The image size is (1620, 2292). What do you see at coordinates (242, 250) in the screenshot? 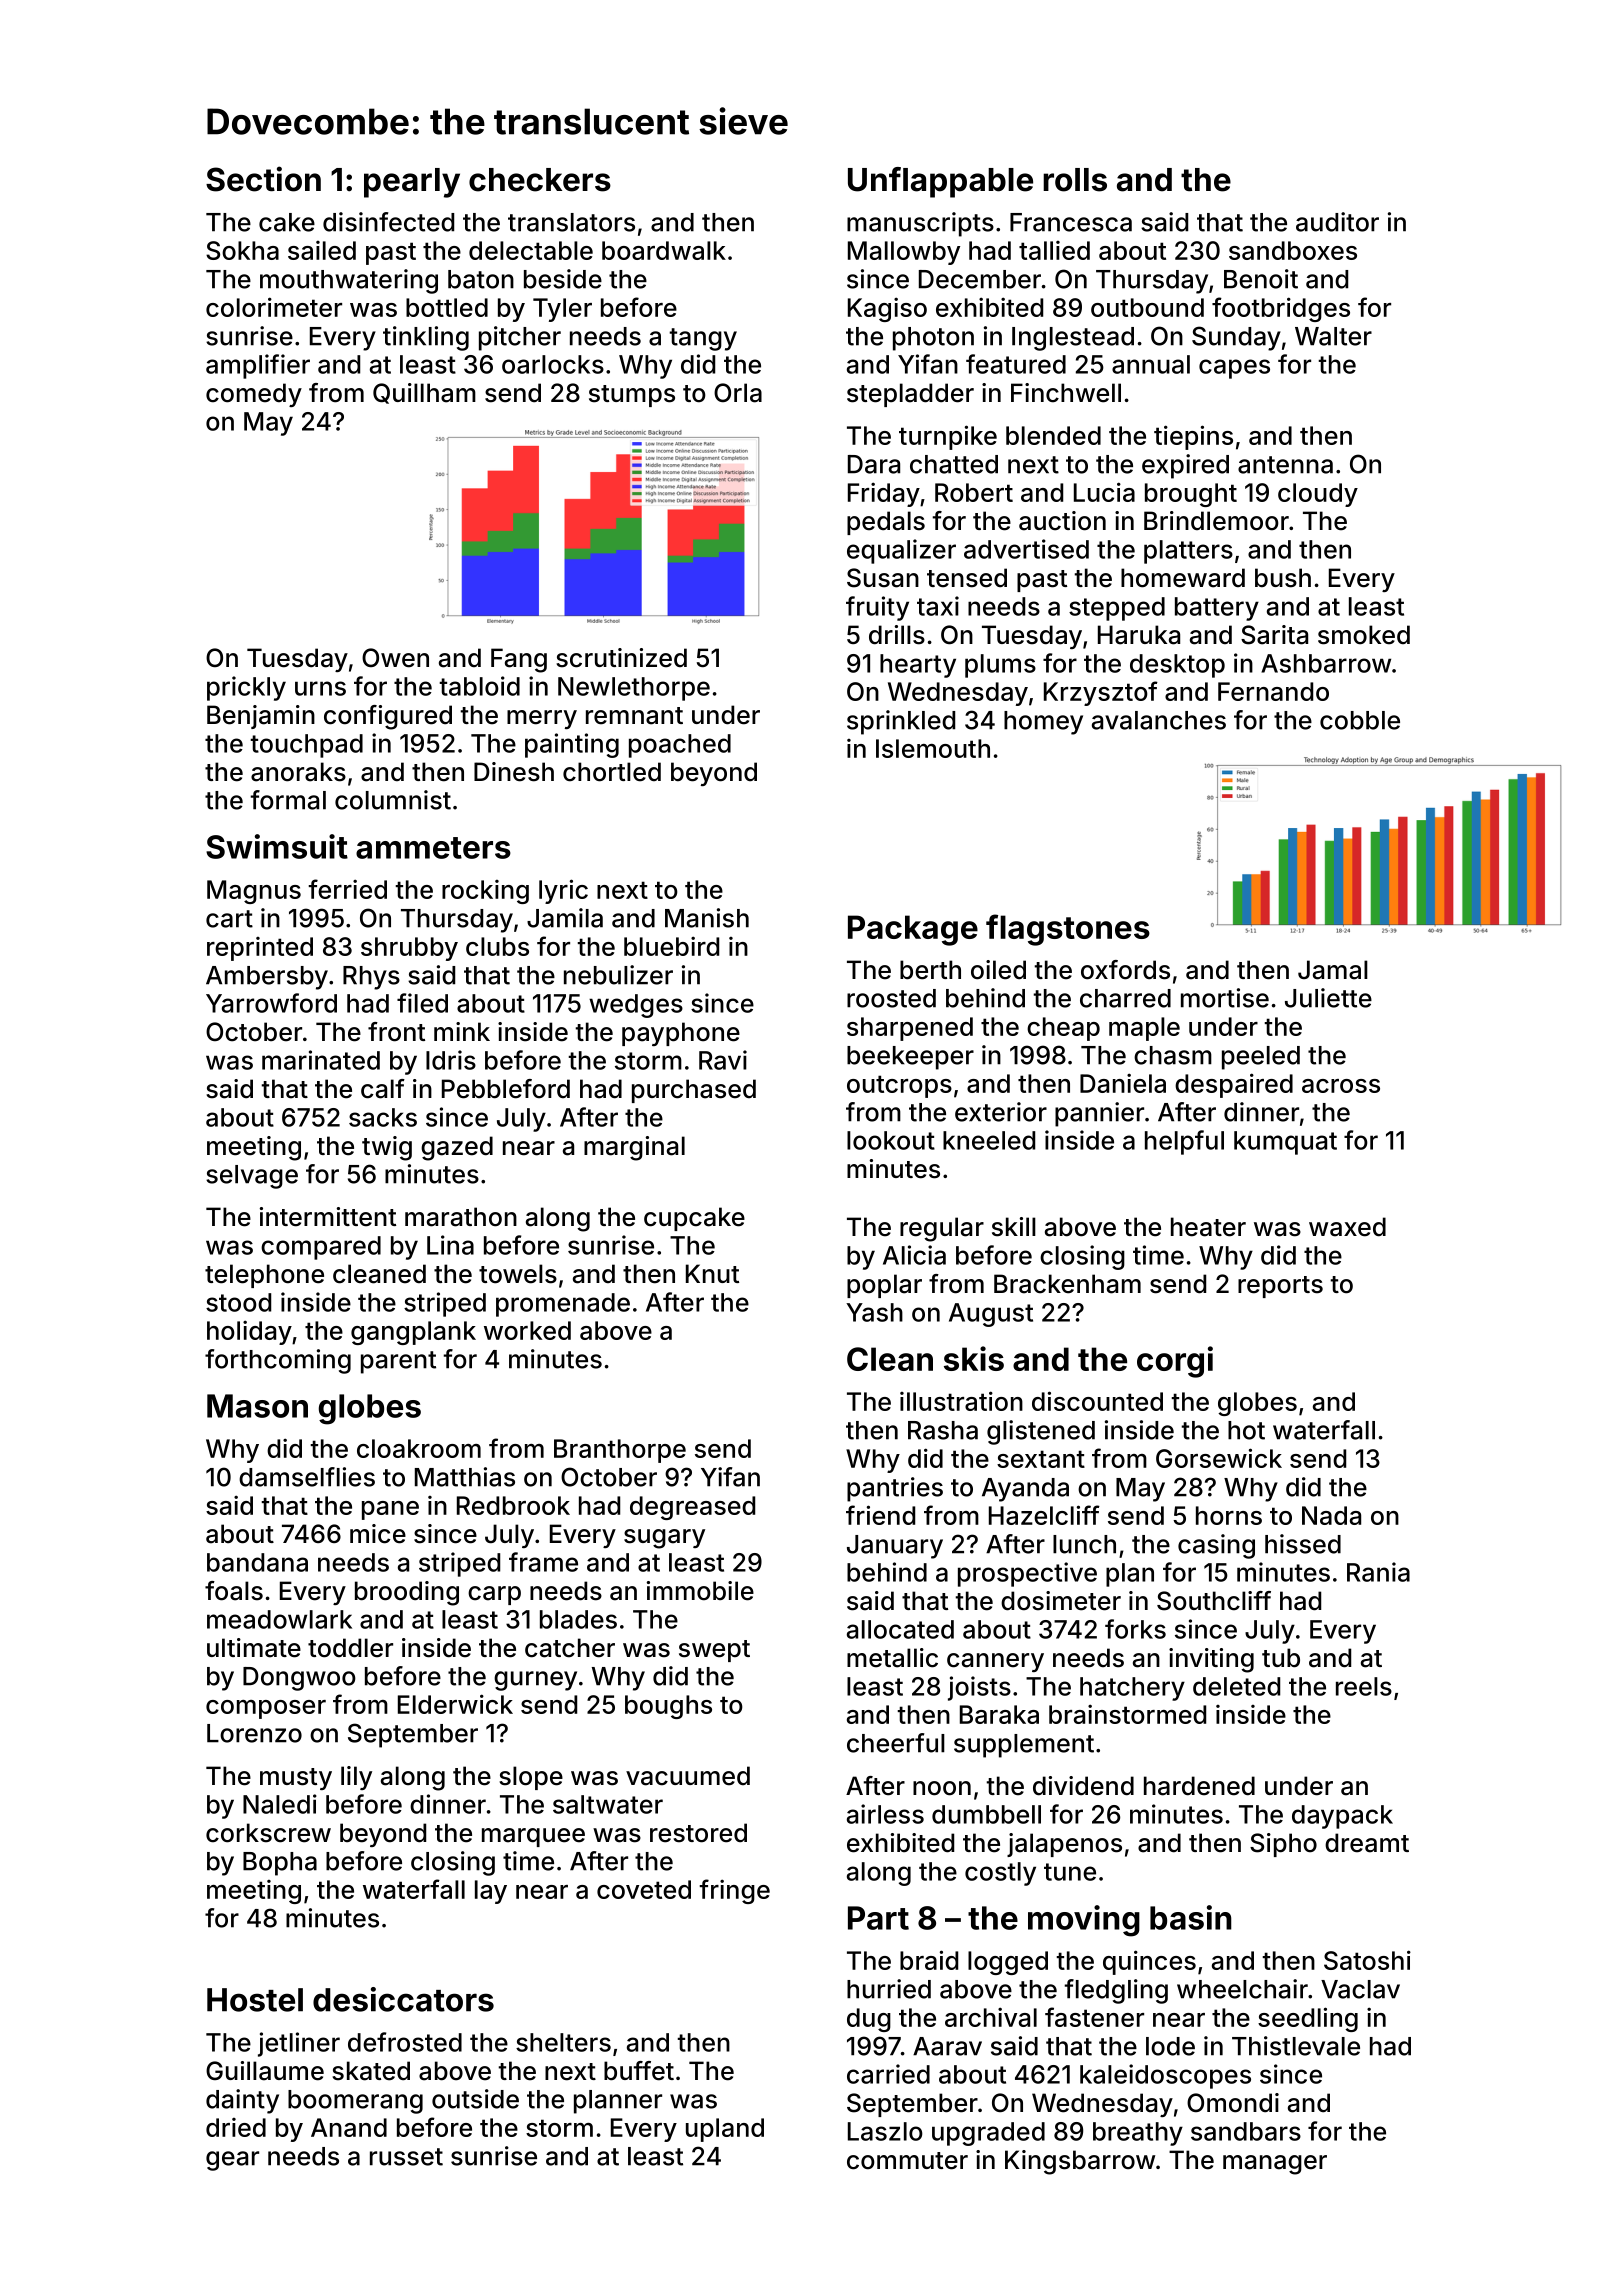
I see `Sokha` at bounding box center [242, 250].
